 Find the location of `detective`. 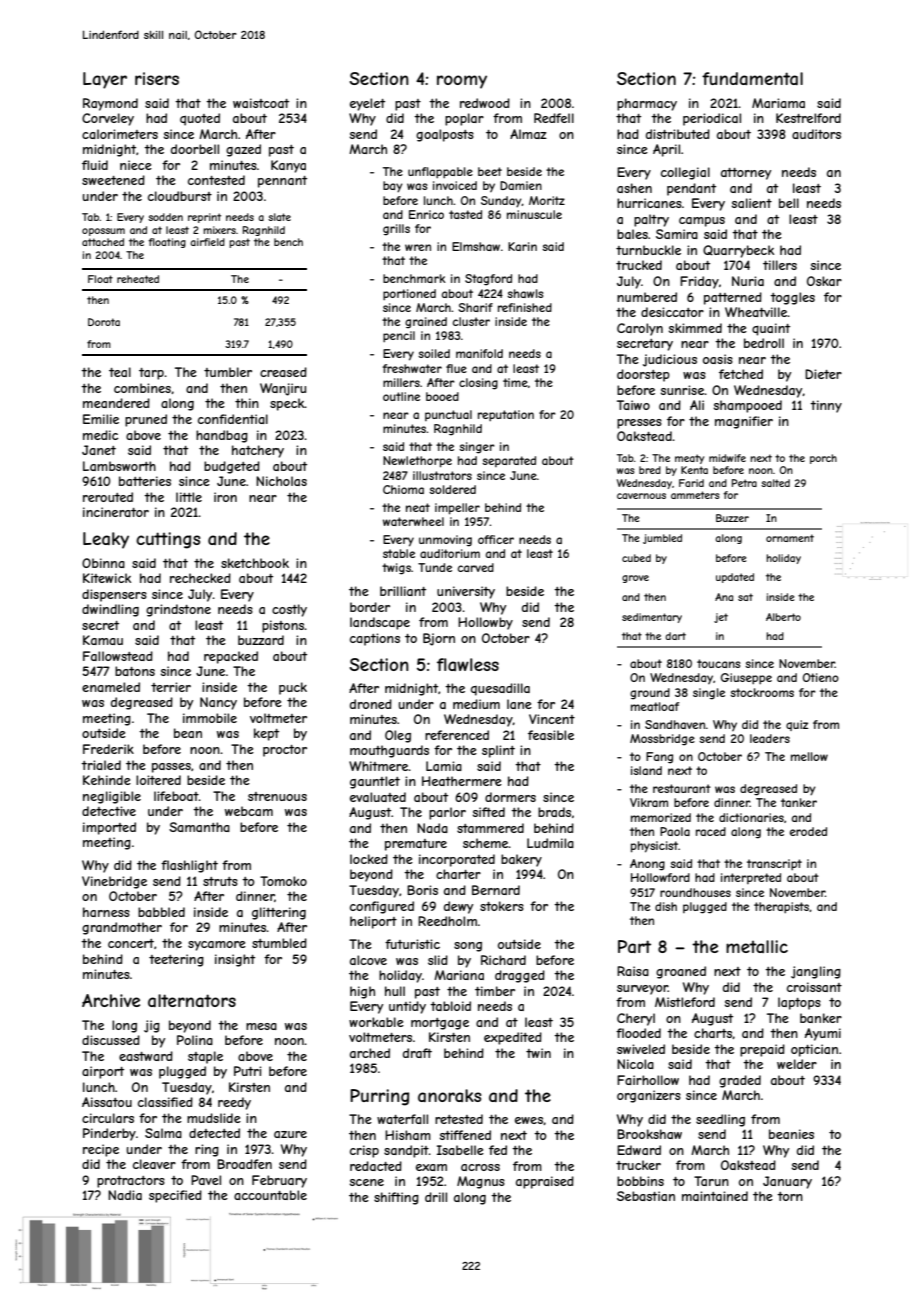

detective is located at coordinates (109, 811).
